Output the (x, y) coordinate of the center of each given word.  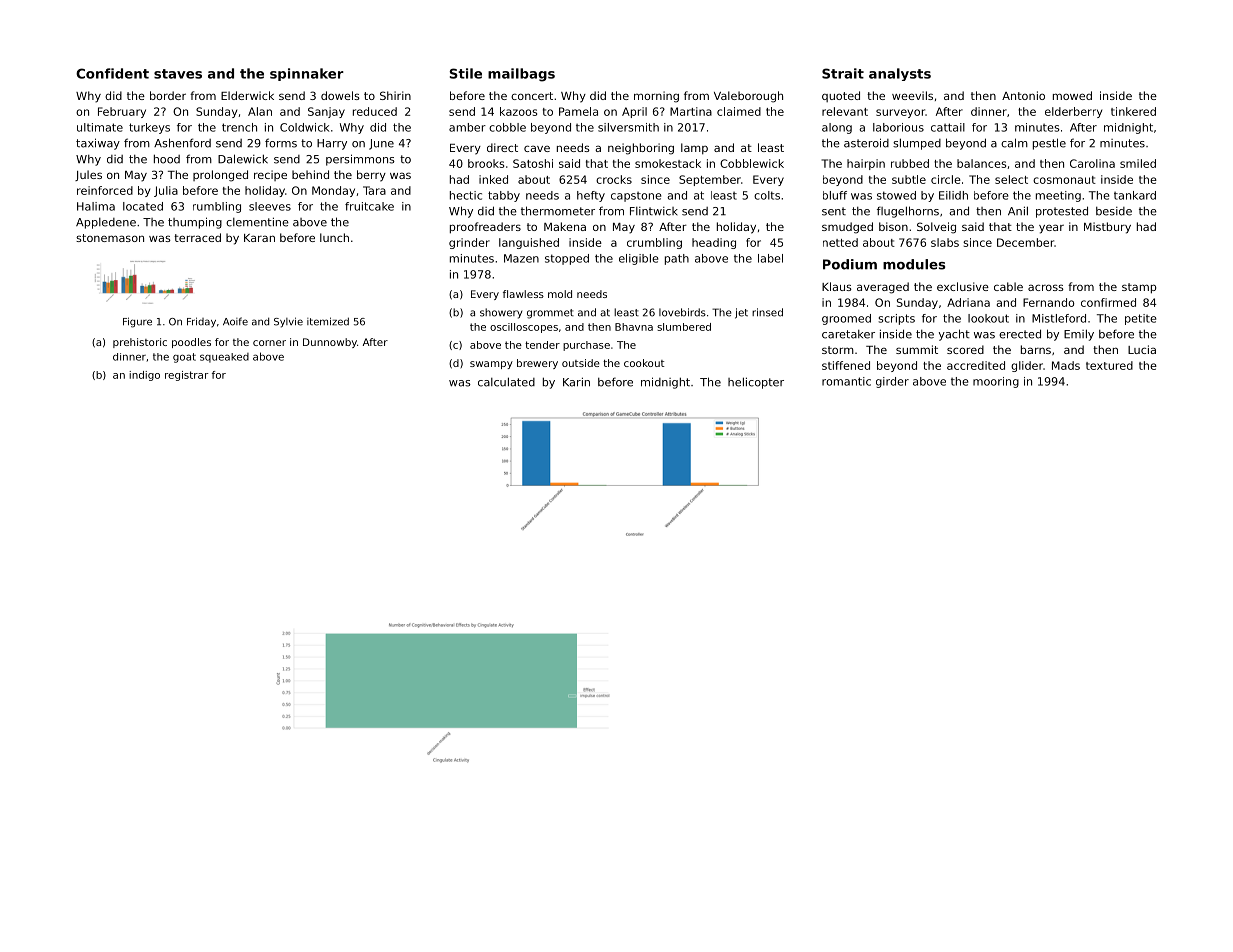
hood (167, 159)
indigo (144, 376)
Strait (843, 73)
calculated (506, 382)
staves (178, 74)
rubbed (910, 163)
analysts (900, 74)
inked (493, 179)
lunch (334, 237)
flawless (523, 294)
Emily (1079, 335)
